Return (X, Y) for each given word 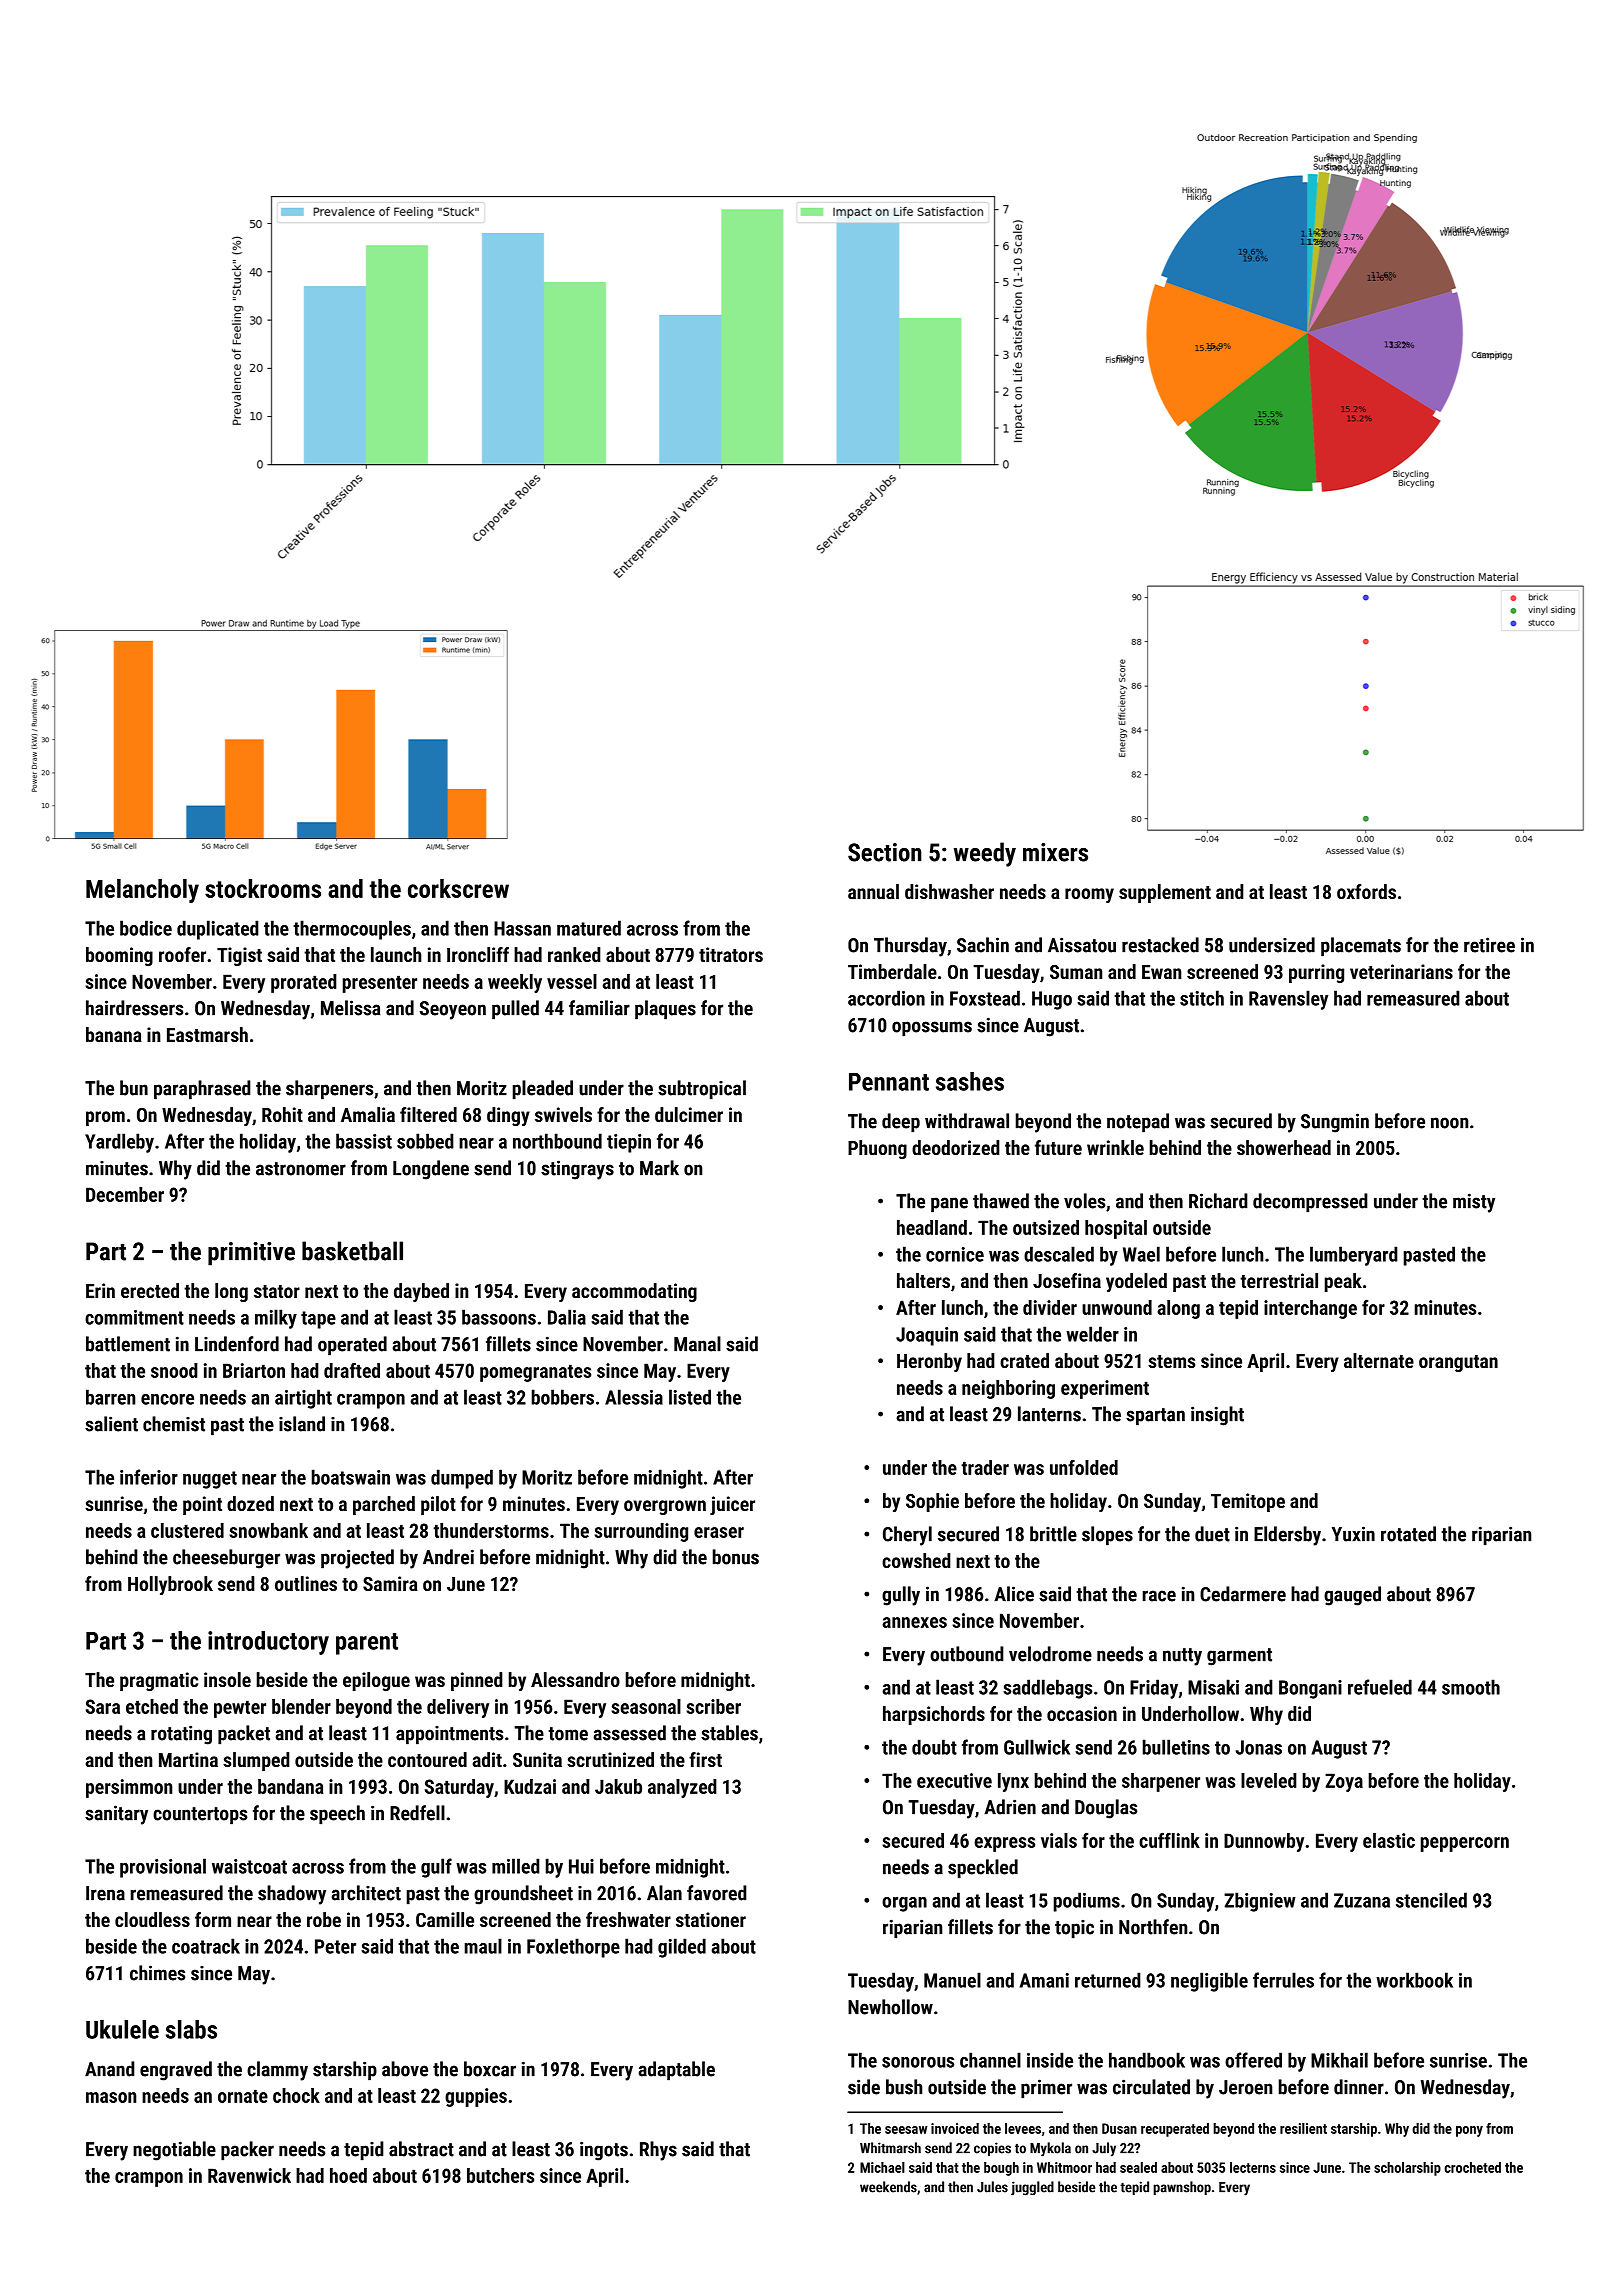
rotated (1408, 1534)
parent (367, 1644)
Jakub (618, 1786)
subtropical (702, 1090)
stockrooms (263, 888)
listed (690, 1397)
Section (885, 852)
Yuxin (1353, 1534)
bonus (736, 1557)
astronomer (301, 1169)
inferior (149, 1477)
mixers (1055, 852)
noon (1449, 1123)
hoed (348, 2175)
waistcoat (249, 1866)
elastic (1389, 1840)
